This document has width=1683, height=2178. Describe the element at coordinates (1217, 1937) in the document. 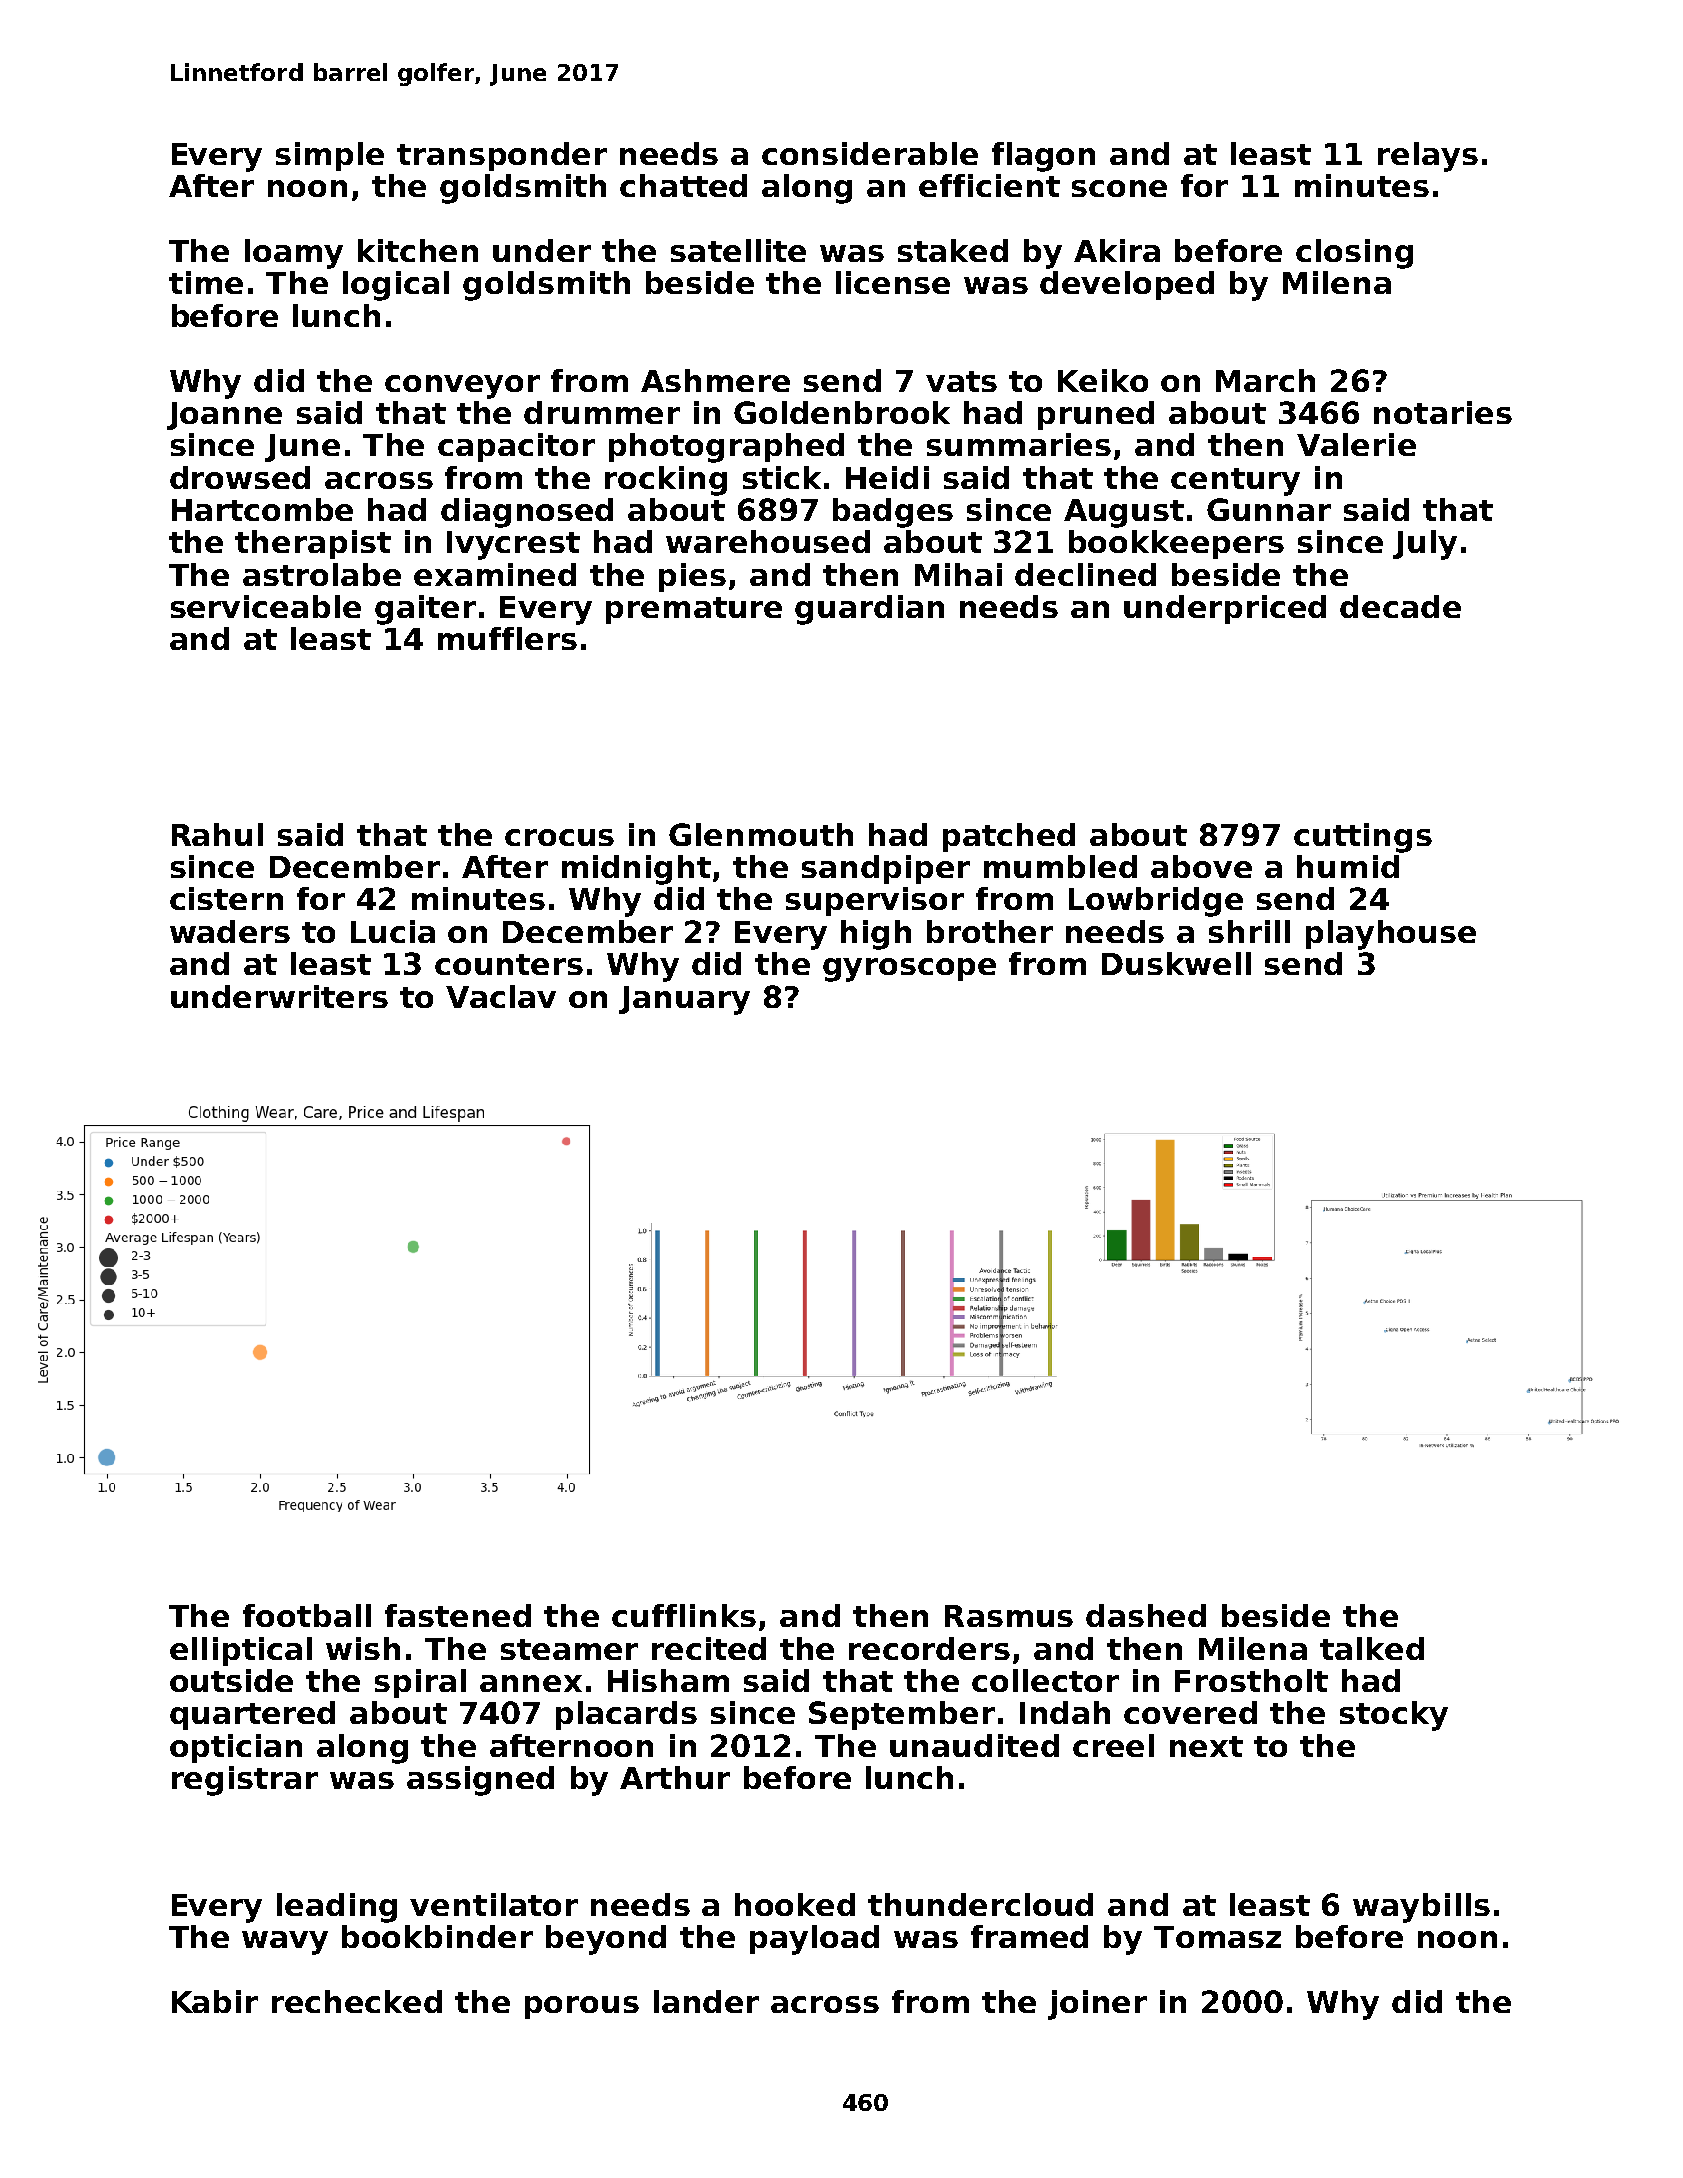

I see `Tomasz` at that location.
